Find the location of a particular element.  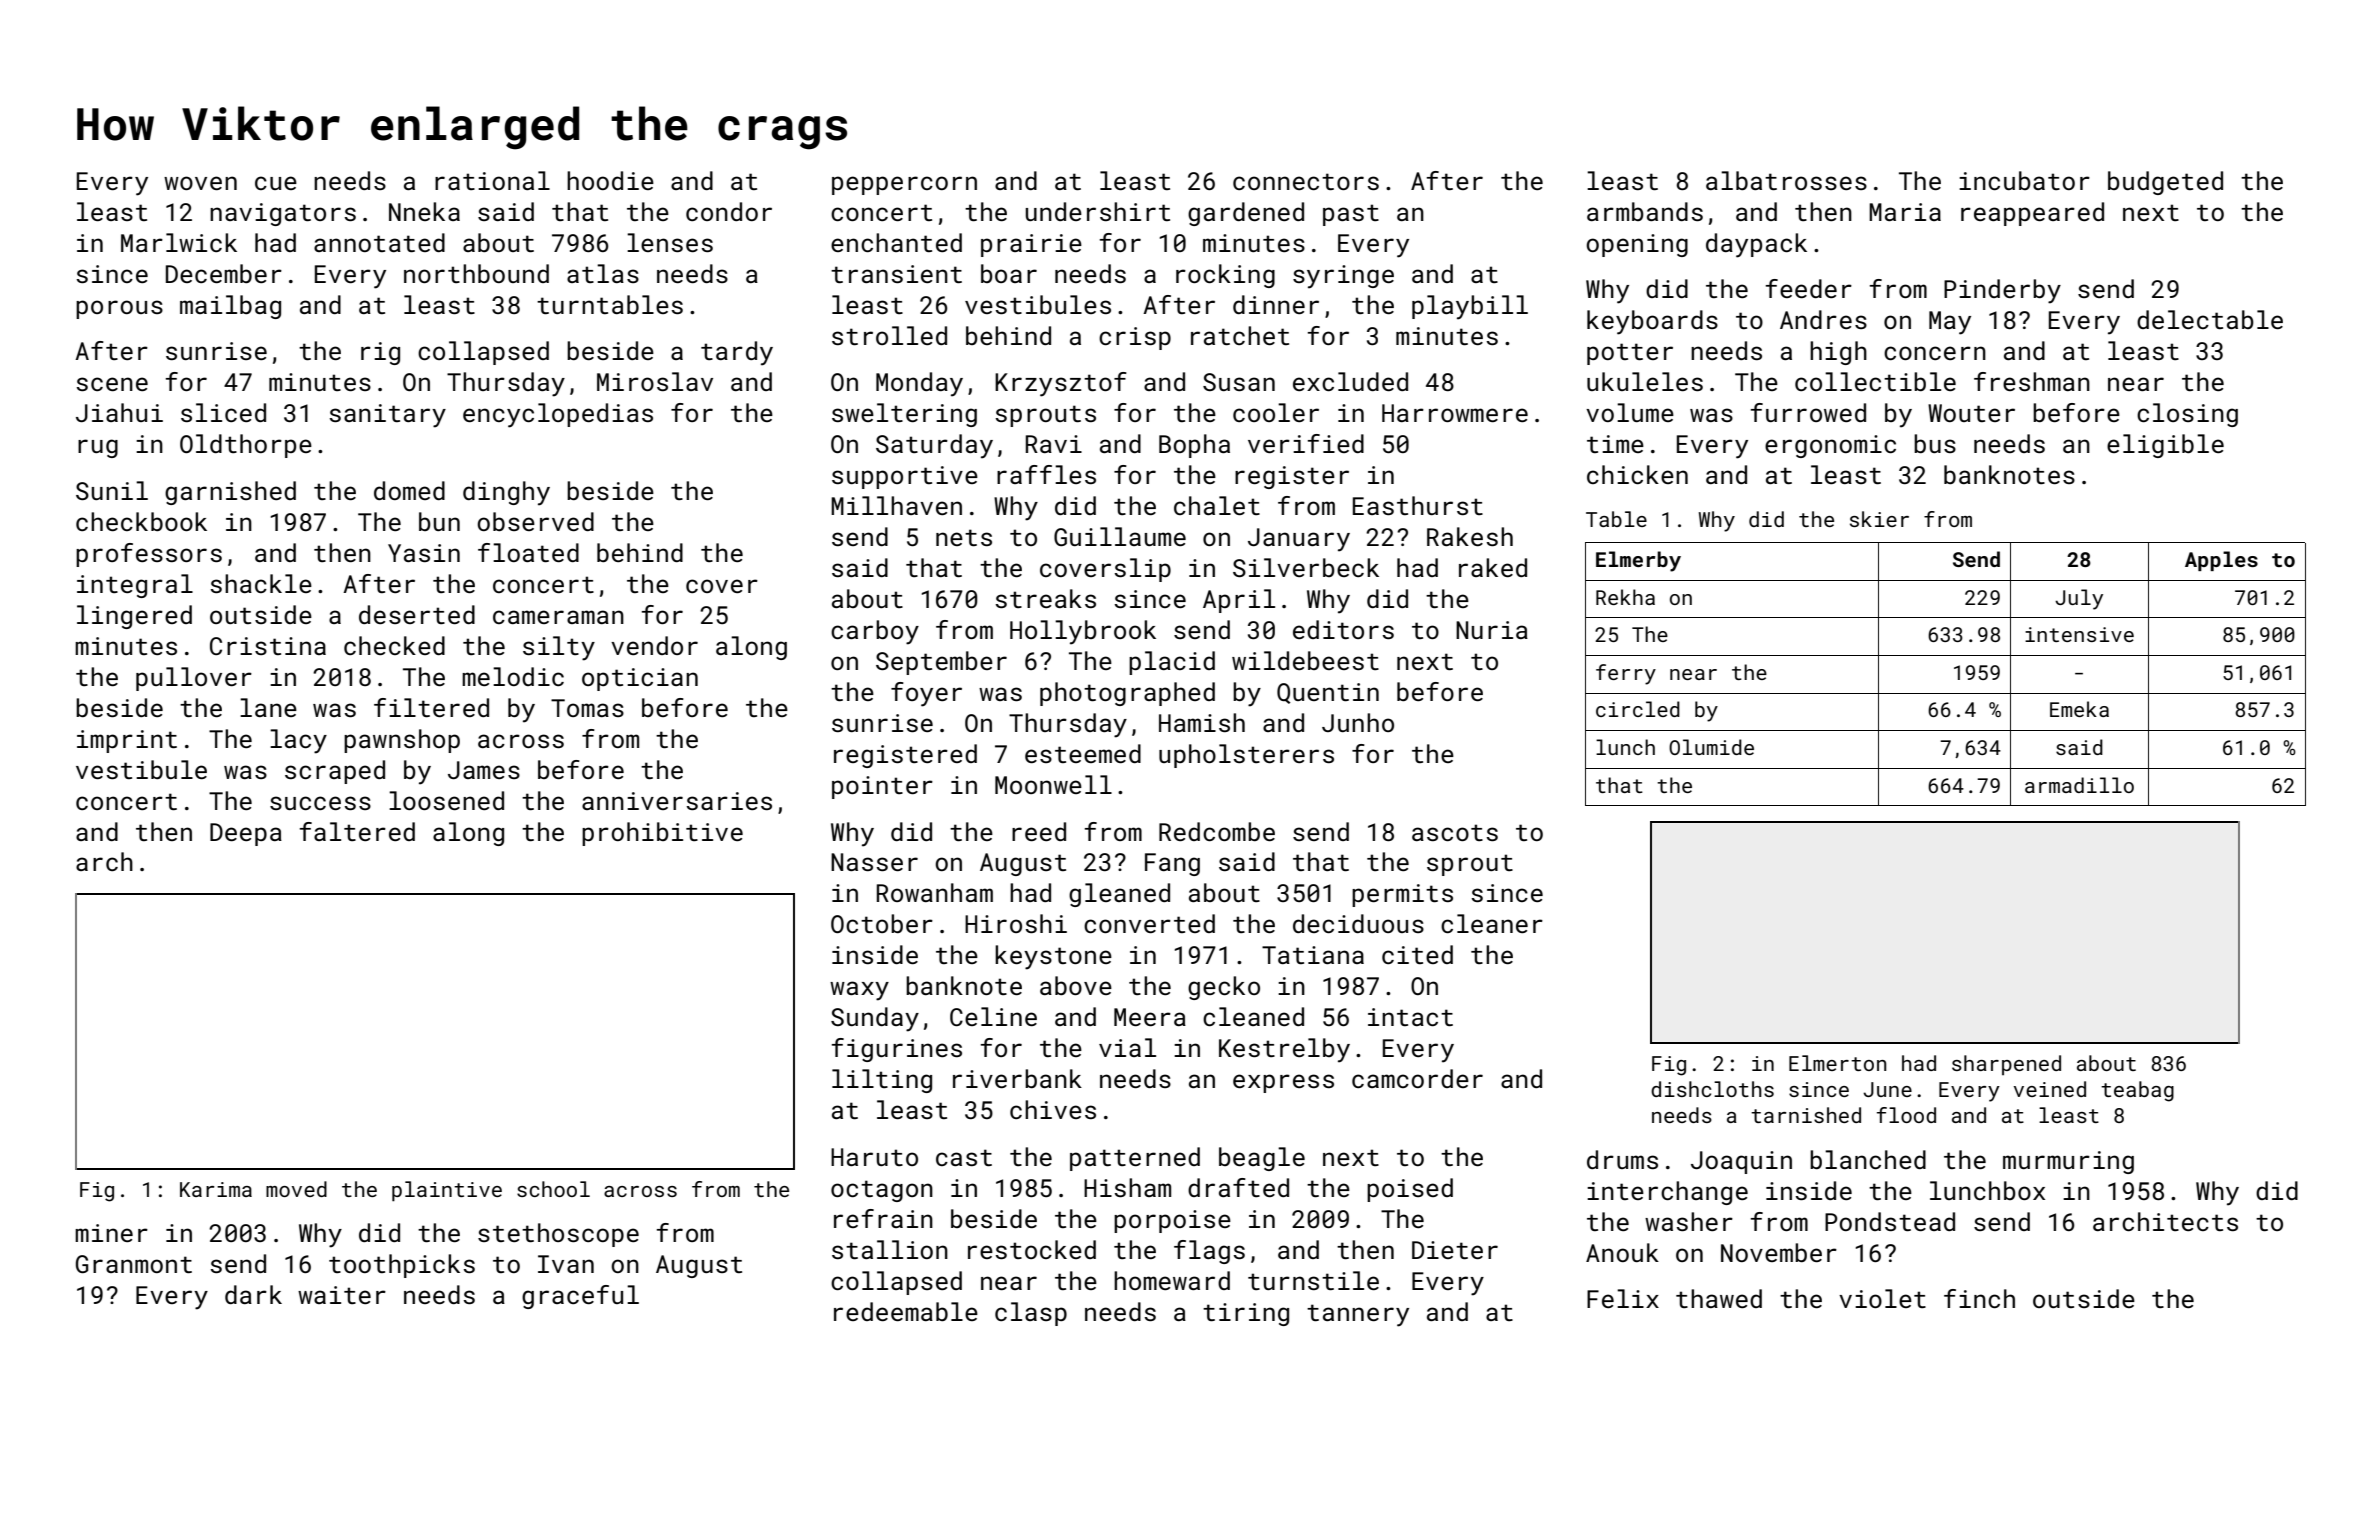

atlas is located at coordinates (603, 273).
